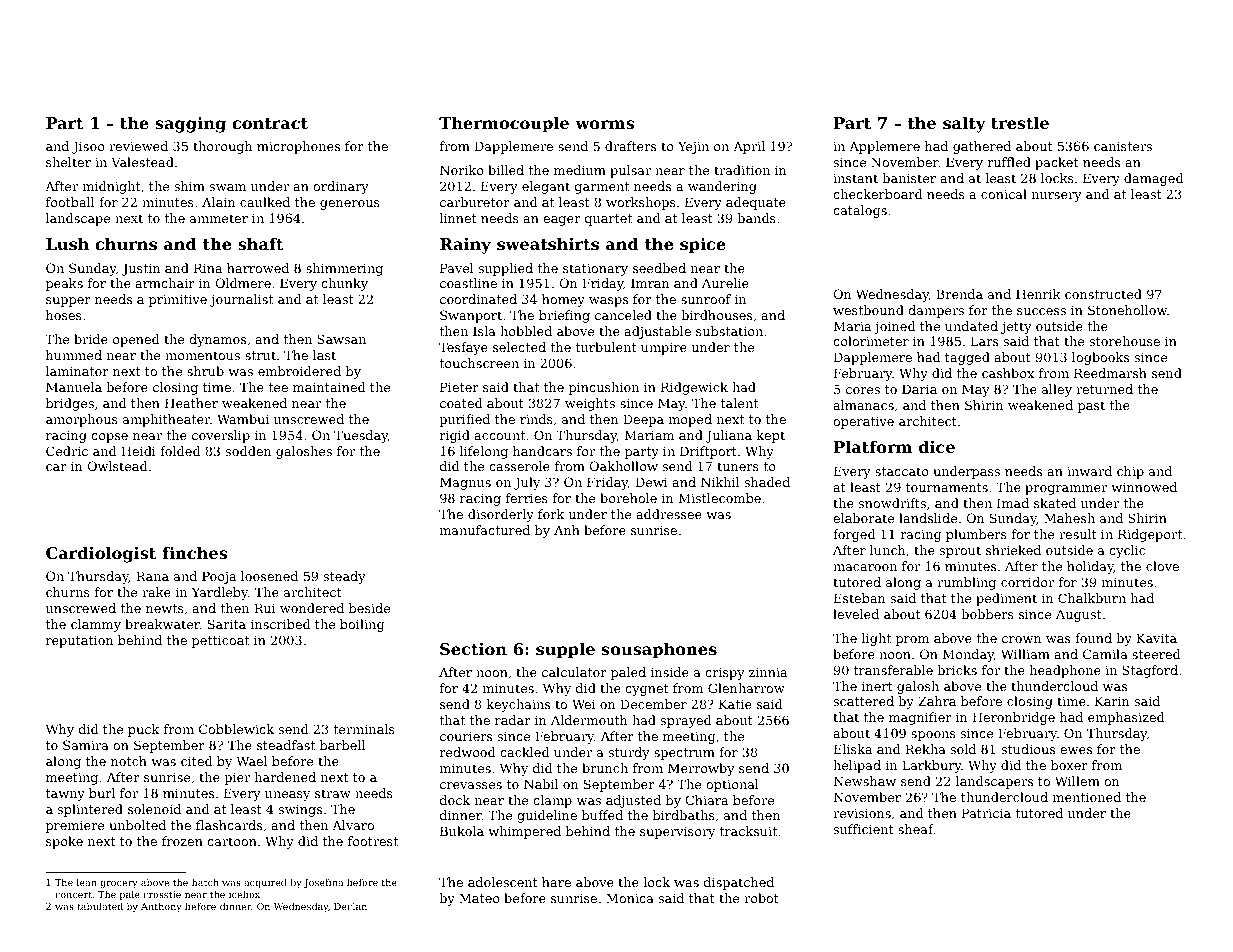 The width and height of the screenshot is (1233, 952). What do you see at coordinates (1057, 197) in the screenshot?
I see `nursery` at bounding box center [1057, 197].
